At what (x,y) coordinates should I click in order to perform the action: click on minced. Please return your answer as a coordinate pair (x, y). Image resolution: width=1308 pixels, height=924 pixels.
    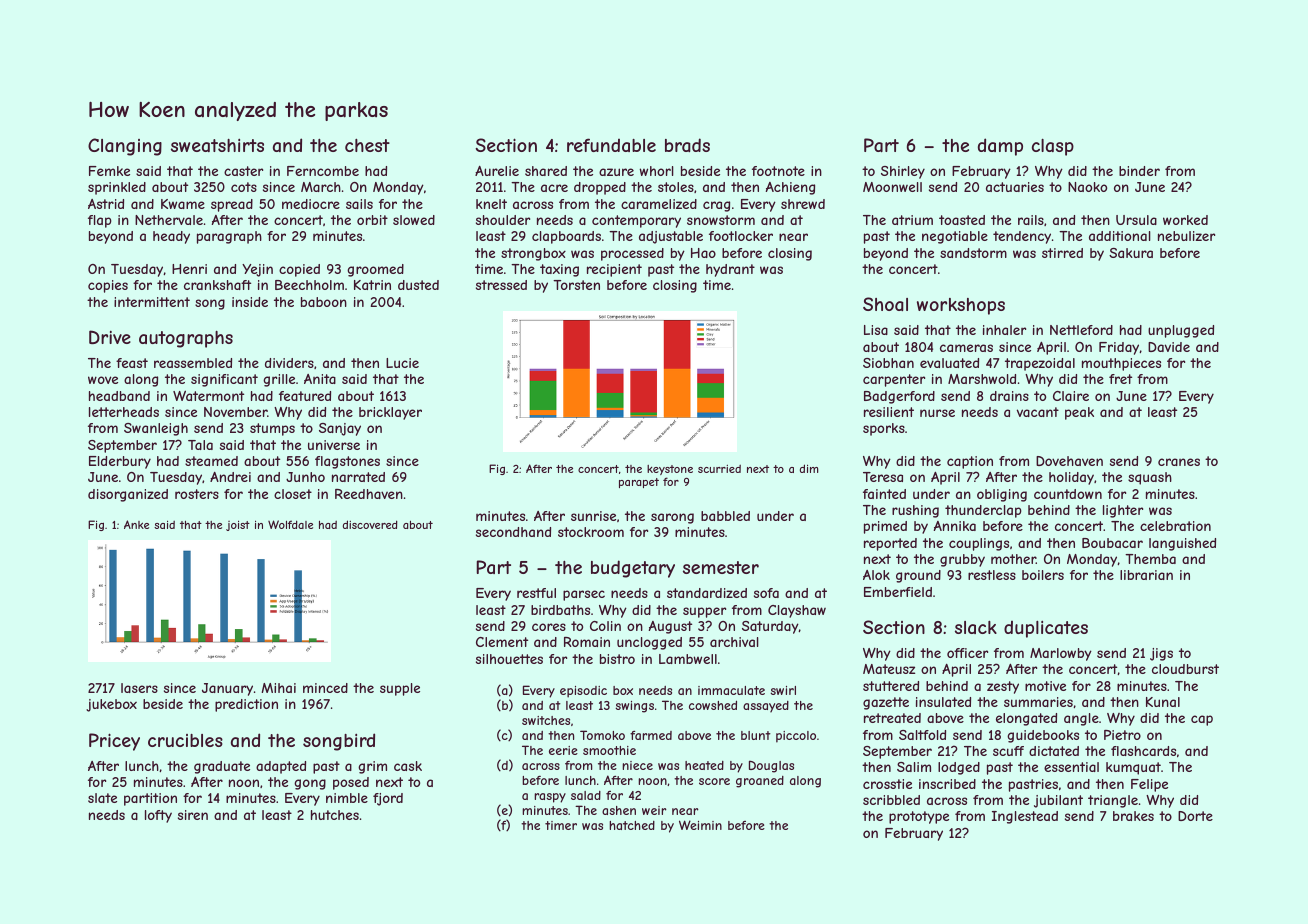
    Looking at the image, I should click on (325, 688).
